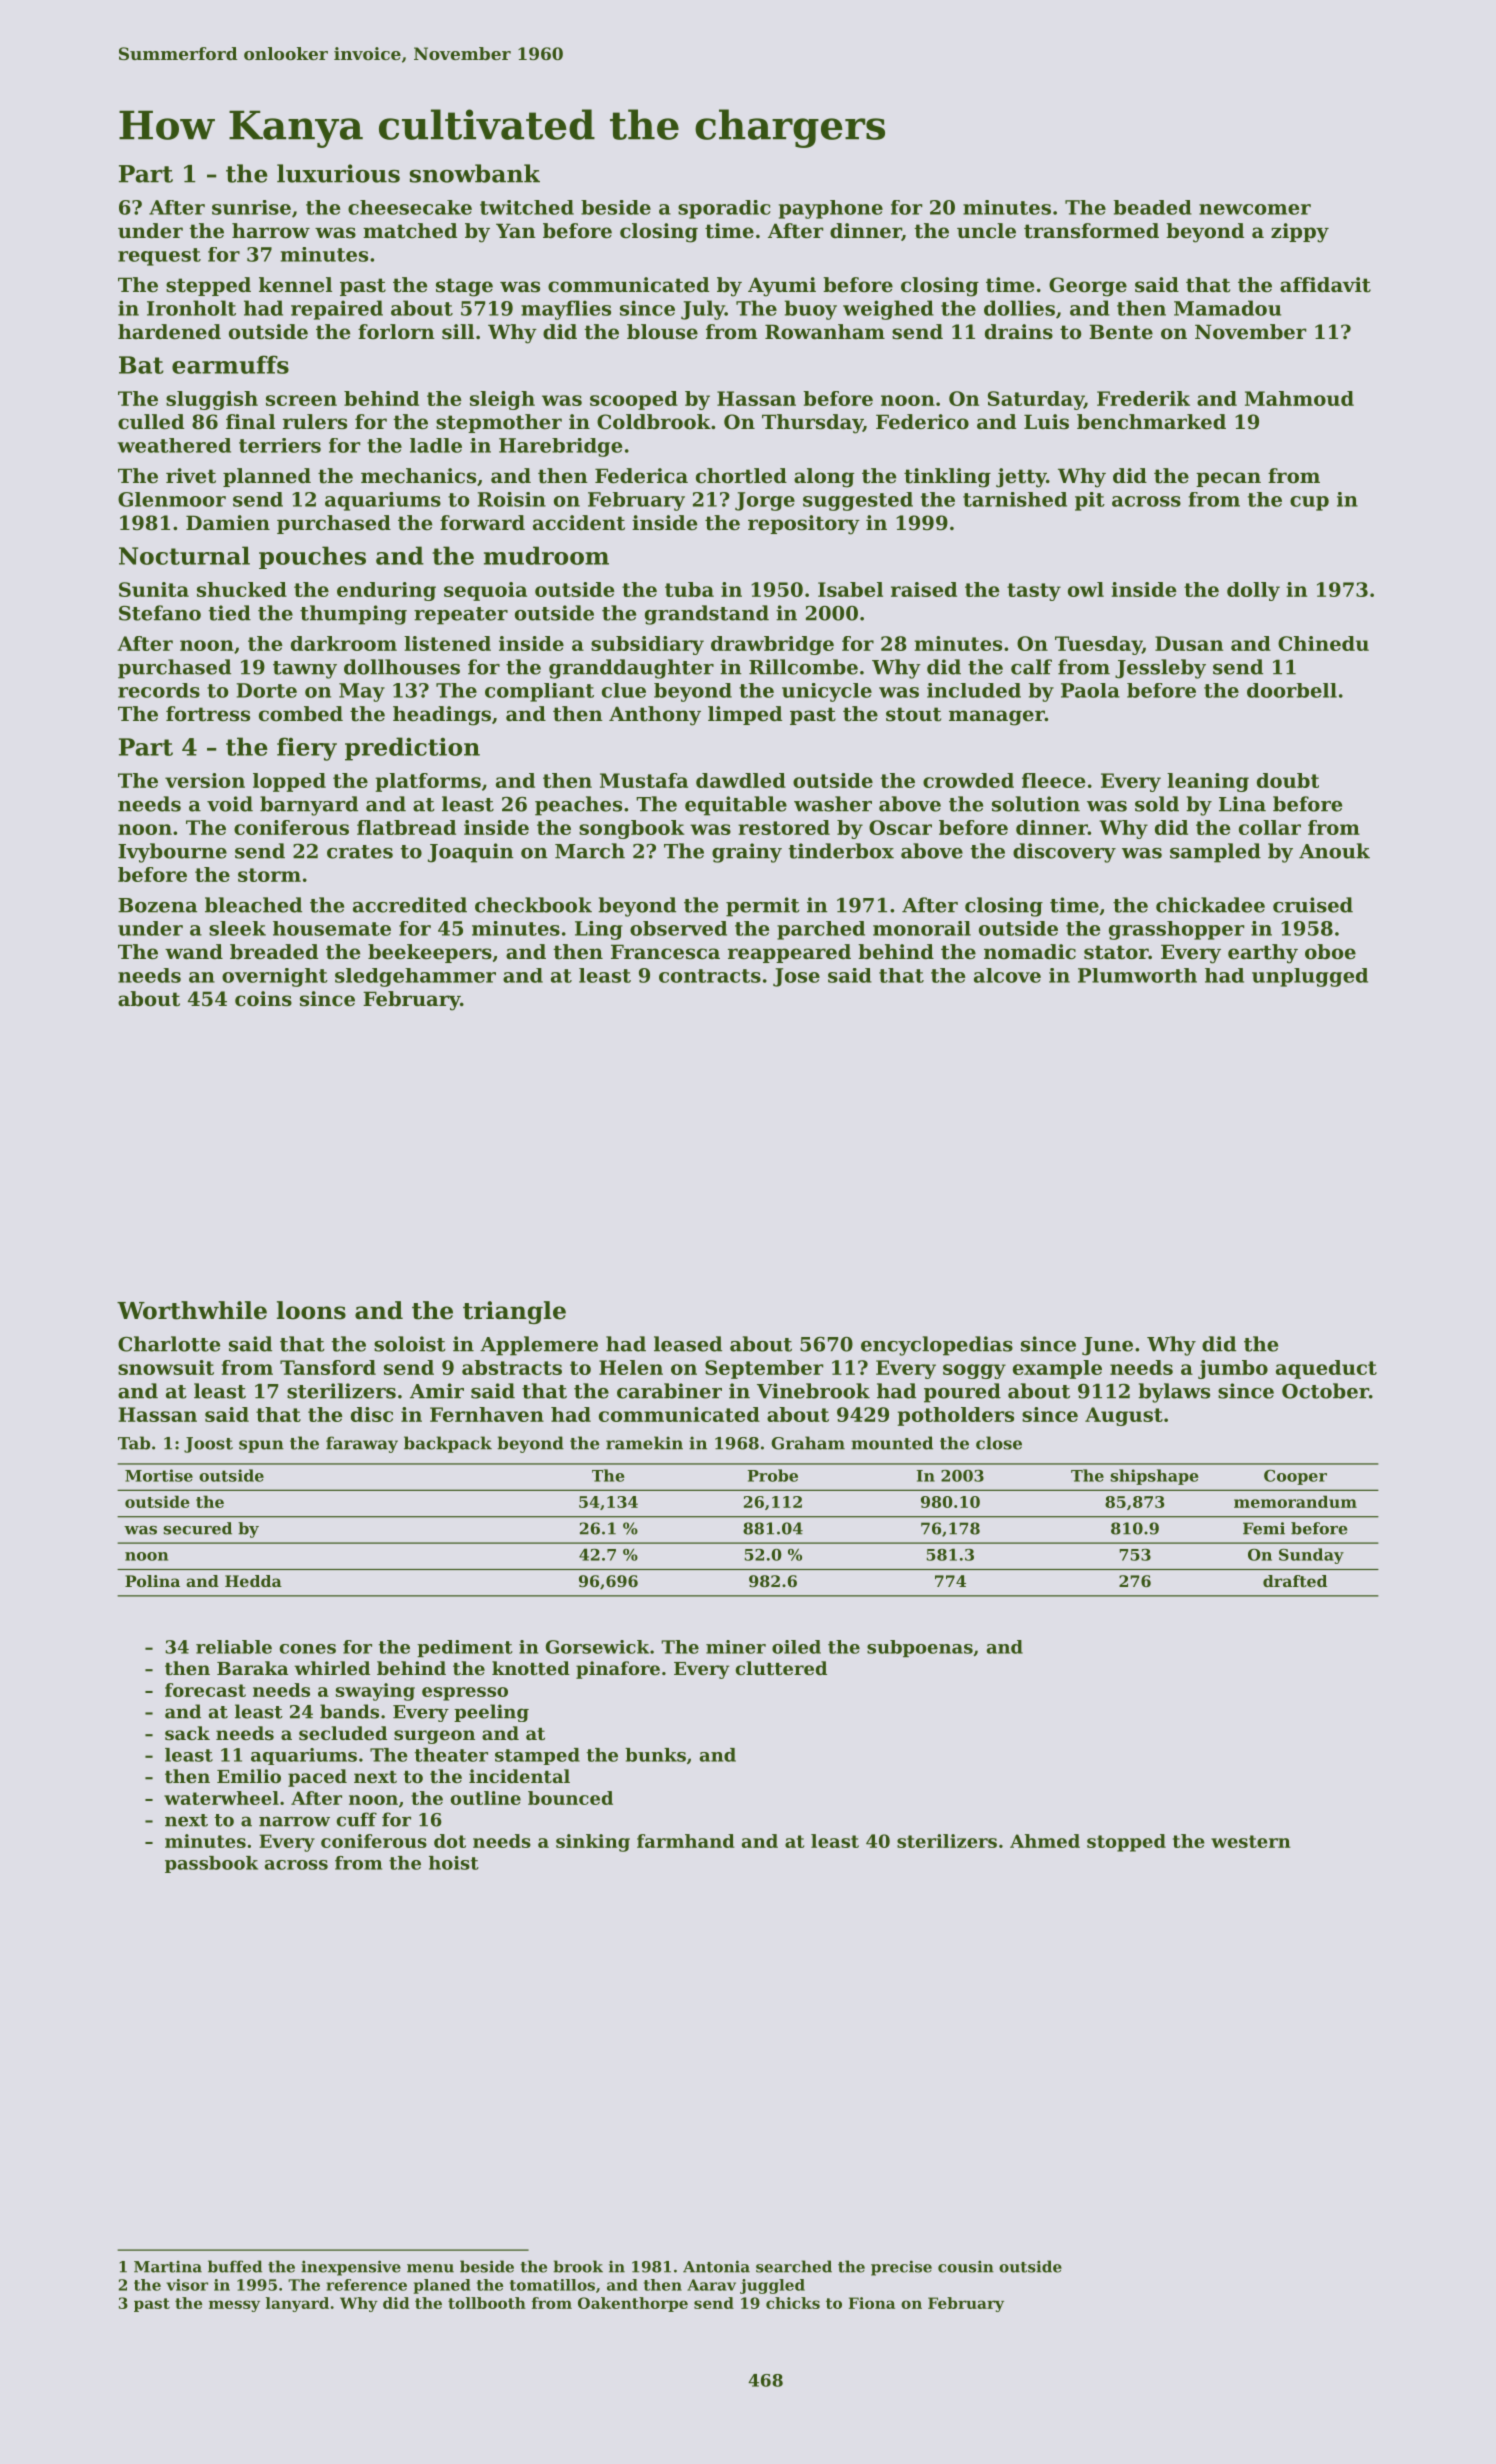 The height and width of the screenshot is (2464, 1496). Describe the element at coordinates (448, 1444) in the screenshot. I see `backpack` at that location.
